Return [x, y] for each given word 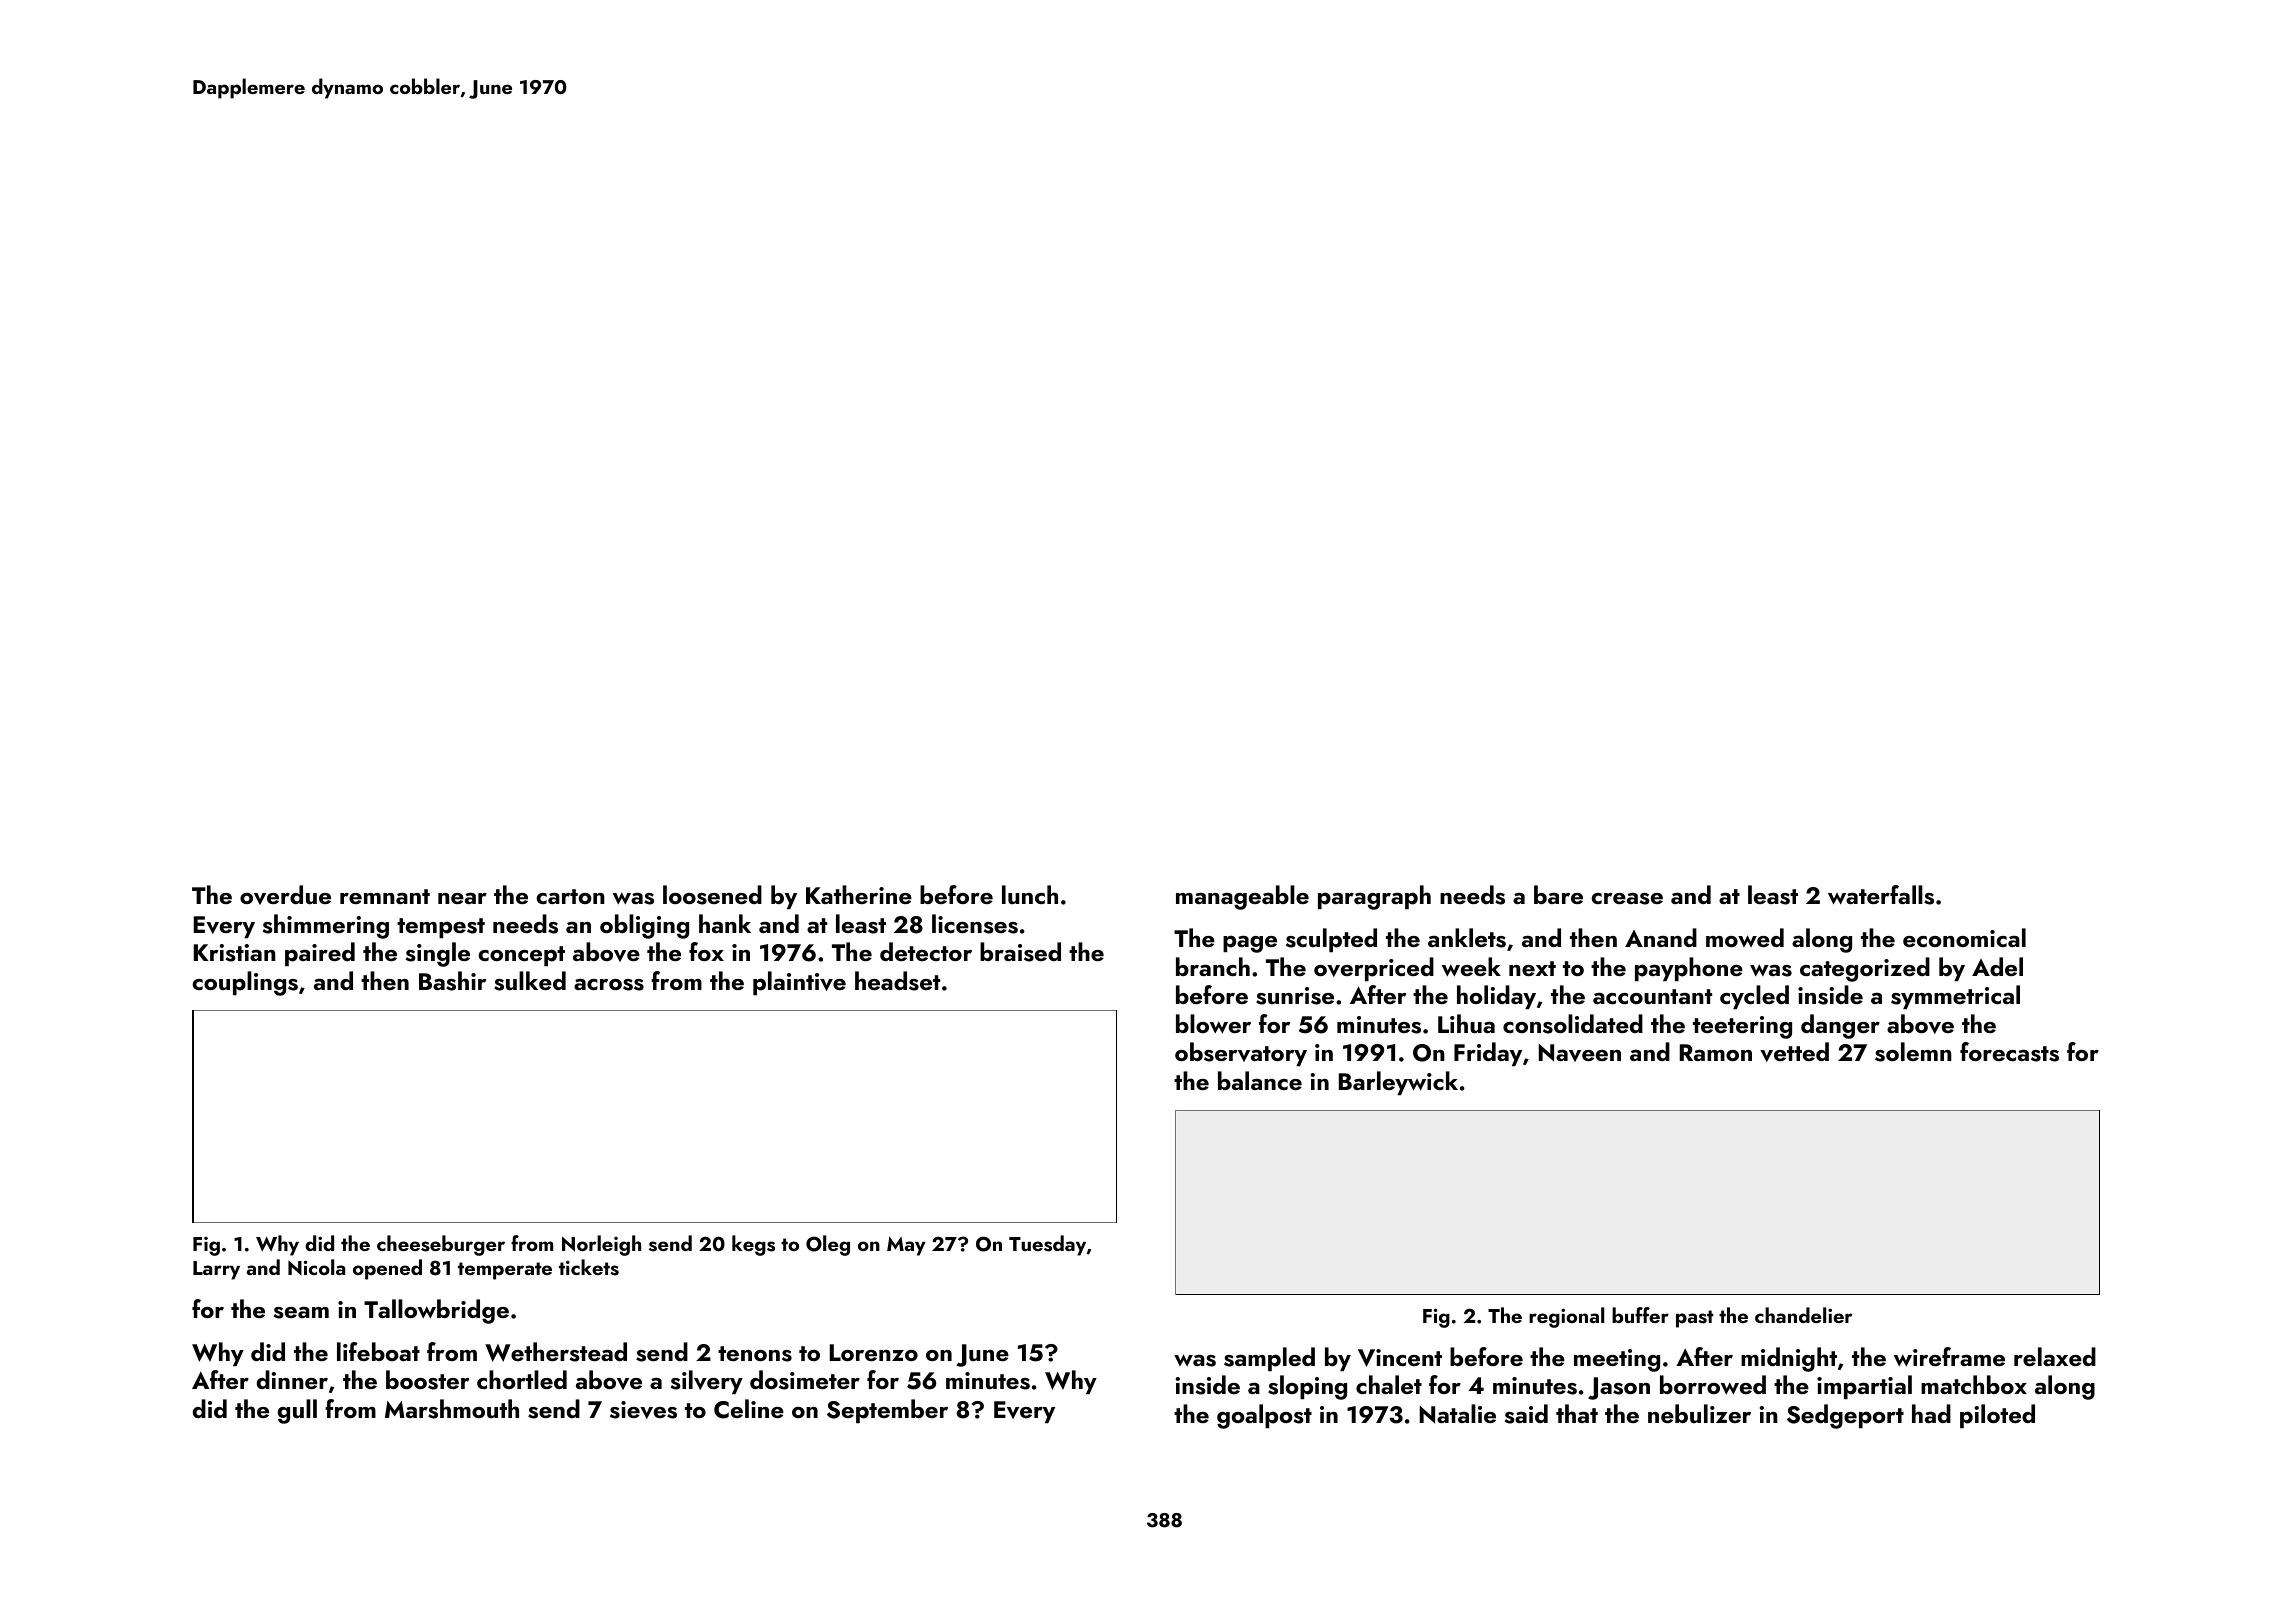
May [906, 1246]
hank [725, 923]
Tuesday [1047, 1245]
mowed [1745, 937]
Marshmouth [452, 1409]
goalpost [1264, 1416]
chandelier [1803, 1315]
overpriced [1374, 969]
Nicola [316, 1267]
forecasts [2009, 1052]
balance [1260, 1080]
